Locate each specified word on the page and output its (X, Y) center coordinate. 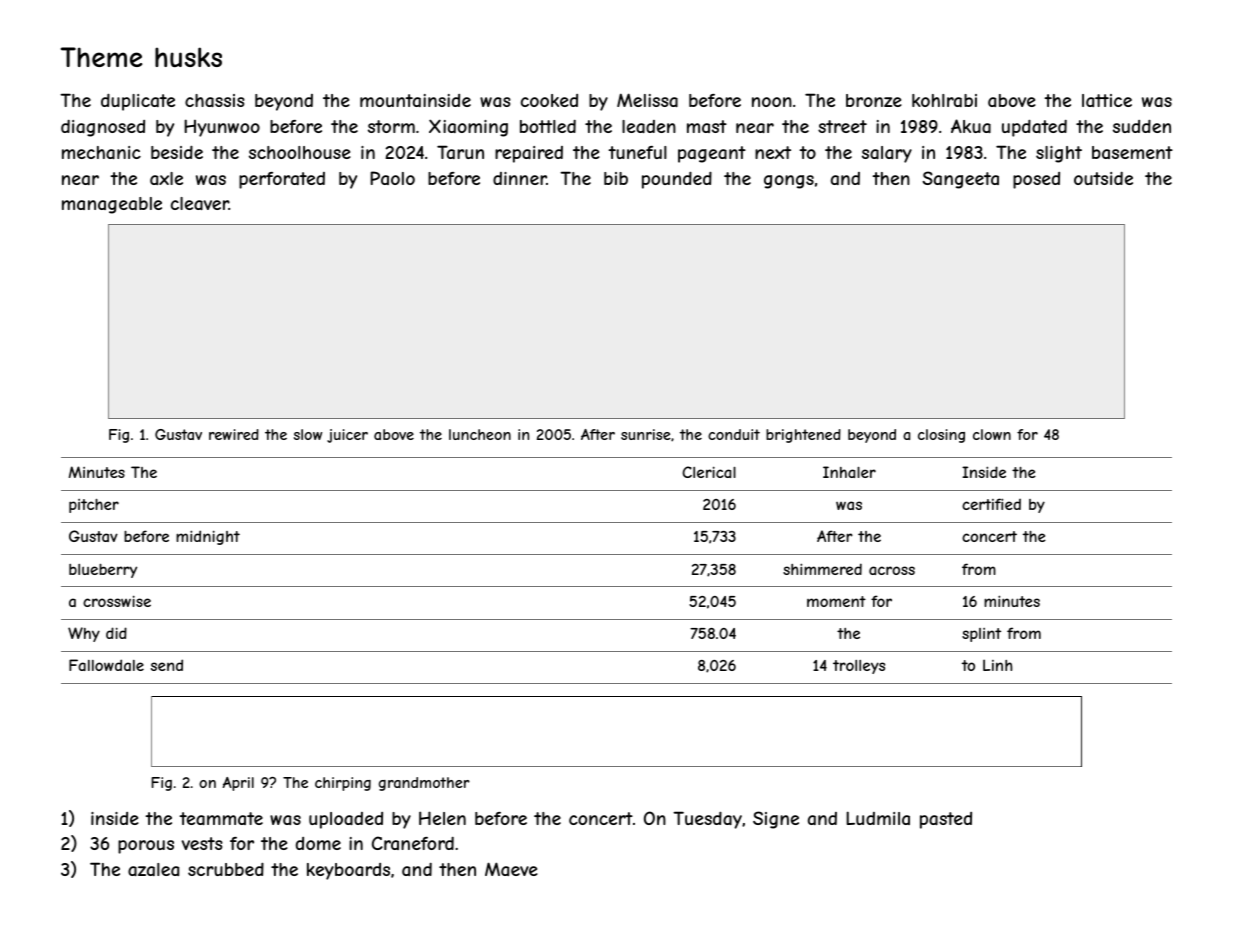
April (238, 784)
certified (991, 504)
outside (1103, 178)
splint (981, 635)
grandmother (424, 784)
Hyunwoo (222, 128)
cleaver (200, 203)
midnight (208, 537)
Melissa (647, 100)
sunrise (646, 434)
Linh (997, 665)
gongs (789, 182)
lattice (1107, 100)
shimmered (822, 569)
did (116, 633)
